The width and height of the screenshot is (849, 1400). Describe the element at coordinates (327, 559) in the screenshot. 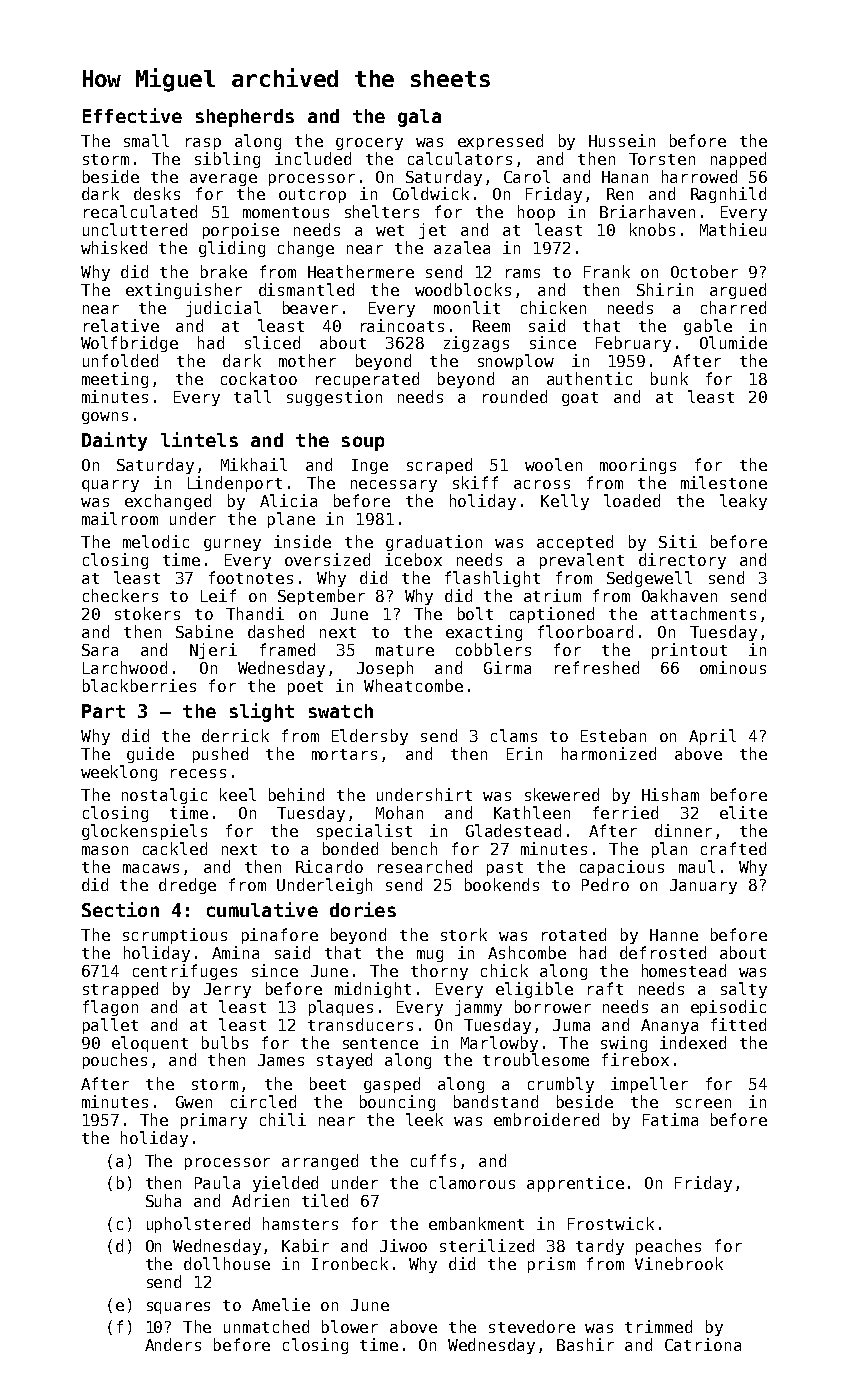

I see `oversized` at that location.
